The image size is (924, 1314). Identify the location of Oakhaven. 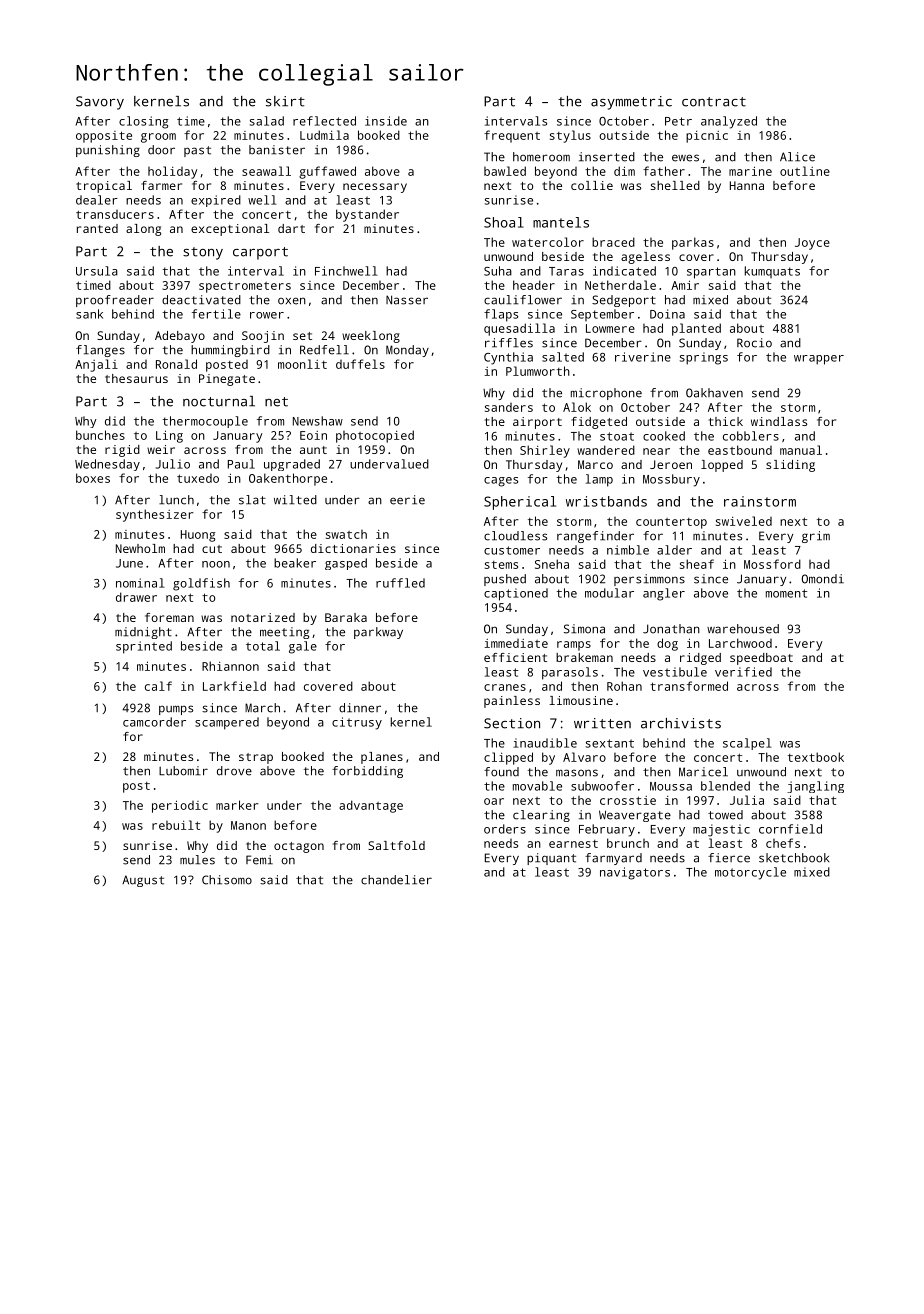
(714, 393).
